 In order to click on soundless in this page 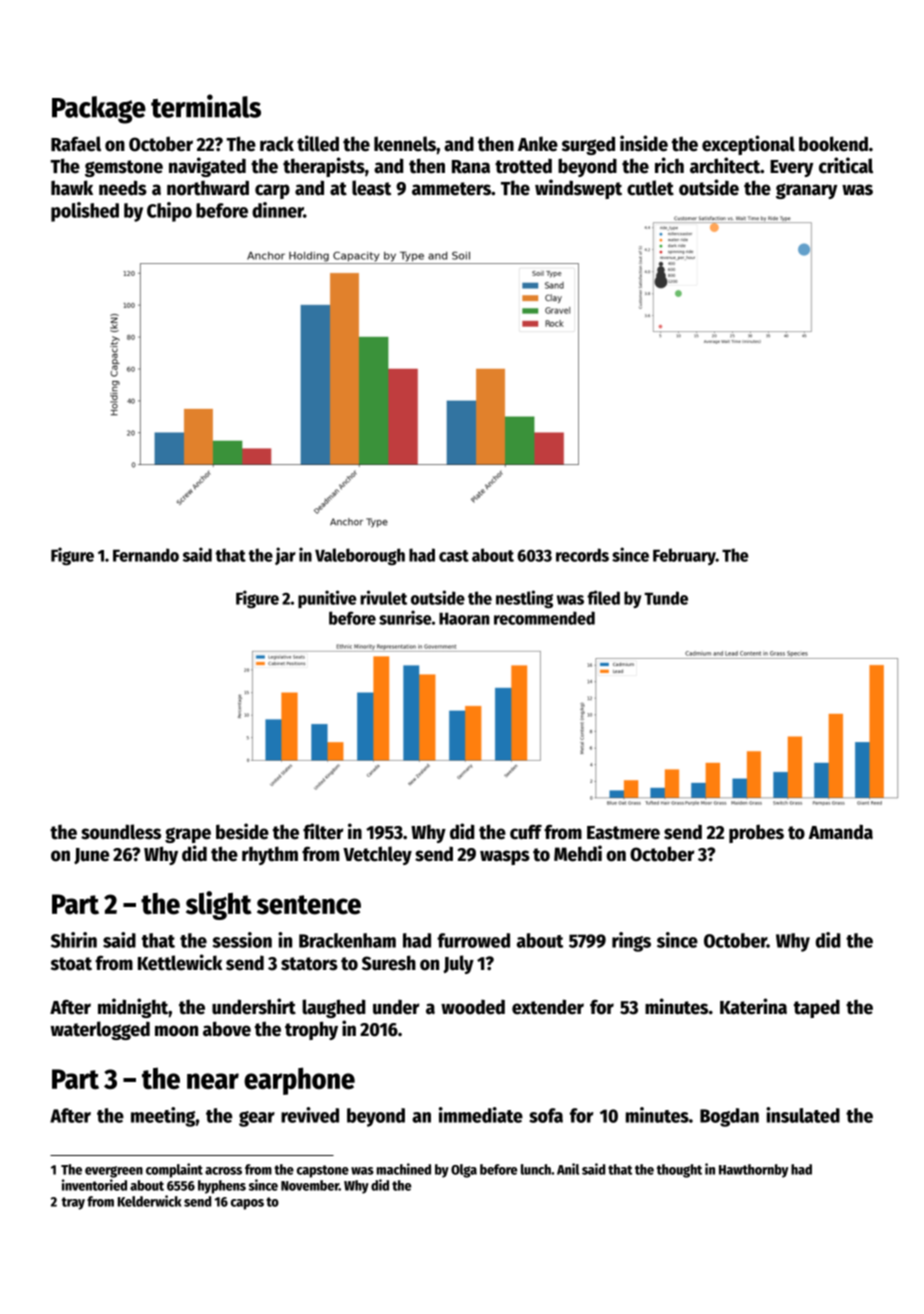, I will do `click(121, 832)`.
